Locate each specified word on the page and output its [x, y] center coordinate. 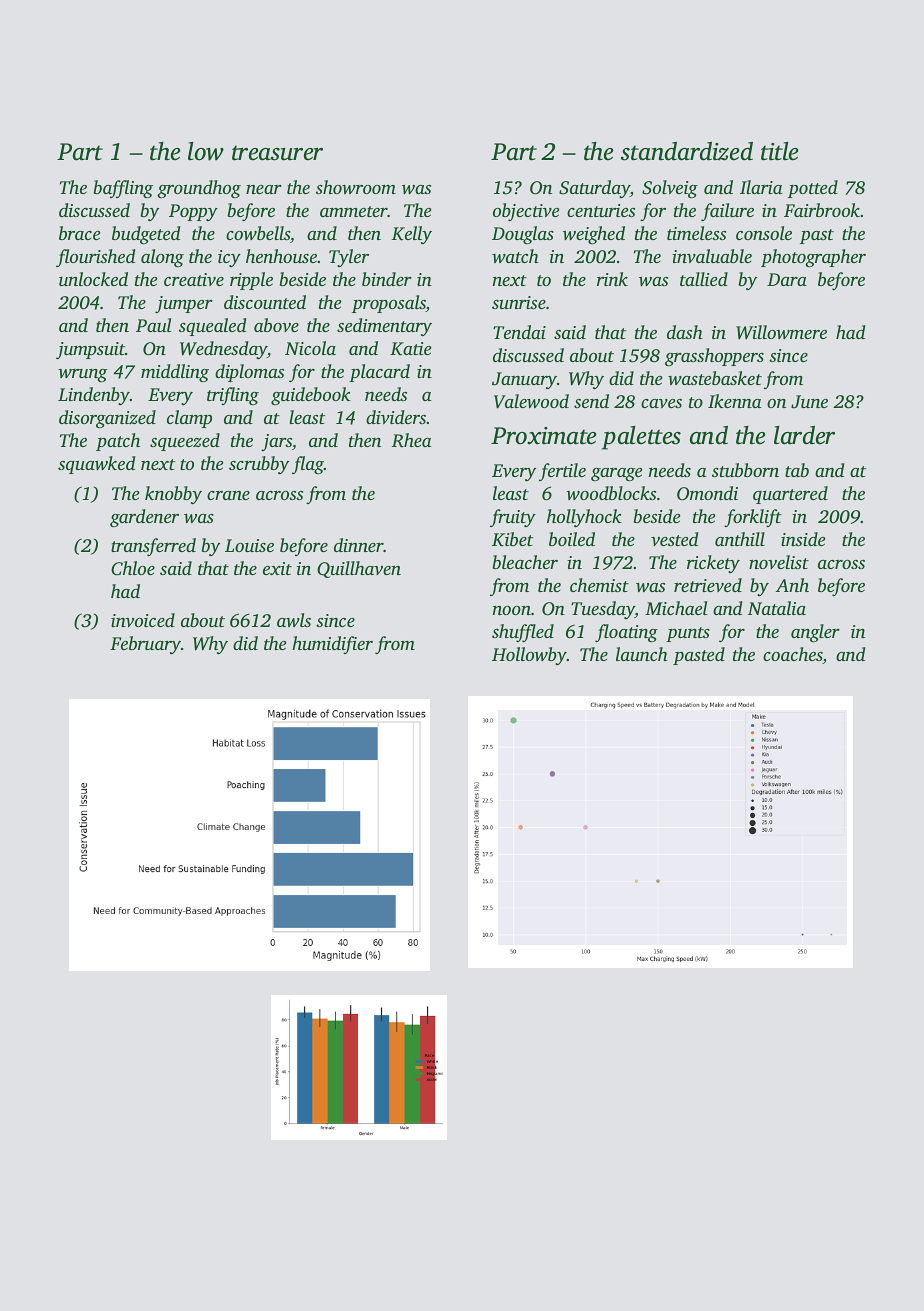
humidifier [332, 645]
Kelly [411, 235]
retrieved [708, 585]
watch [515, 256]
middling [175, 373]
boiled [572, 539]
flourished [96, 258]
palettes [641, 438]
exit [277, 568]
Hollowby [529, 656]
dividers [396, 417]
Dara [787, 279]
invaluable [712, 256]
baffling [123, 189]
